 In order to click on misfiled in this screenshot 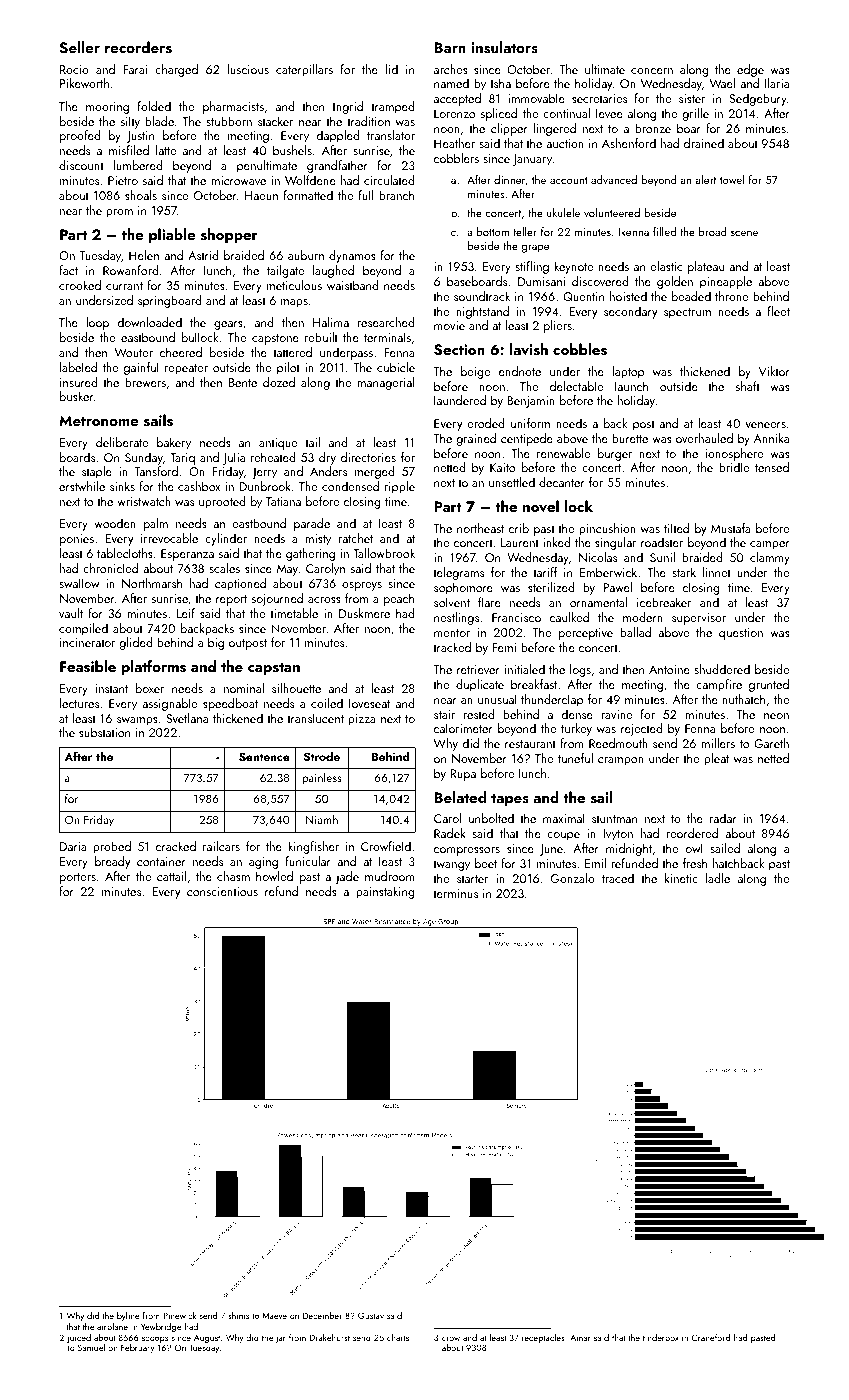, I will do `click(129, 150)`.
